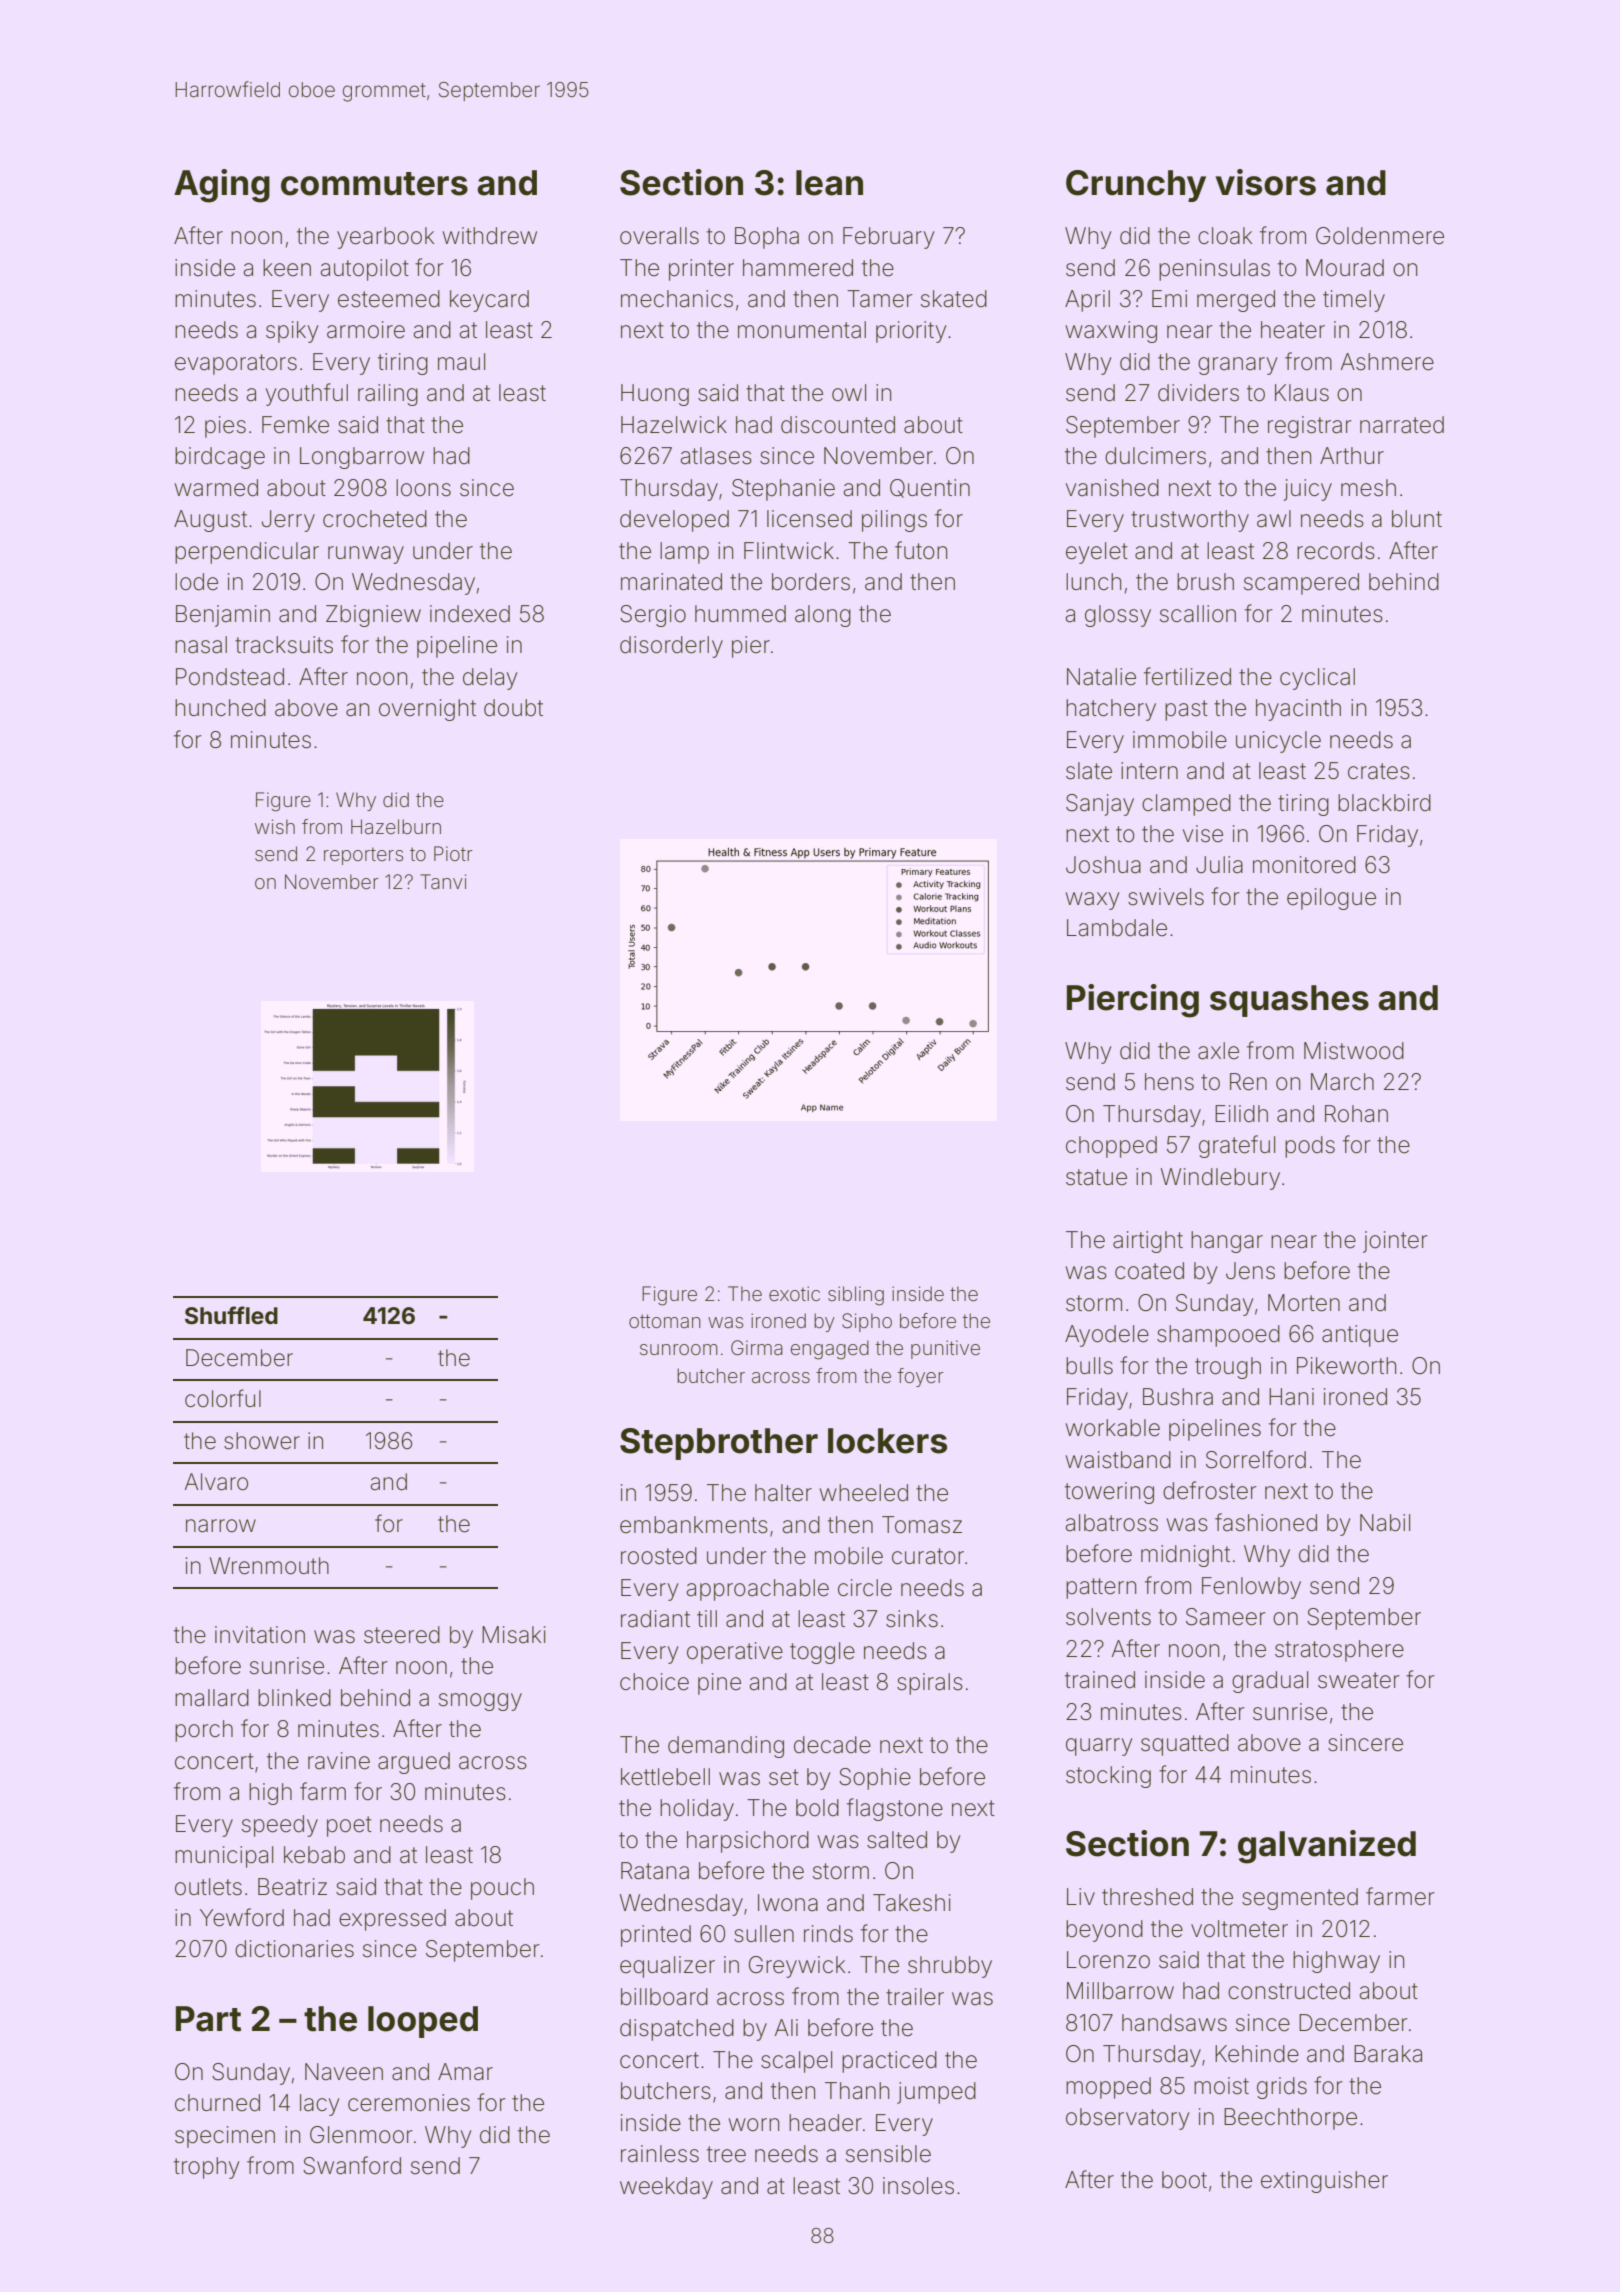  I want to click on approachable, so click(758, 1590).
